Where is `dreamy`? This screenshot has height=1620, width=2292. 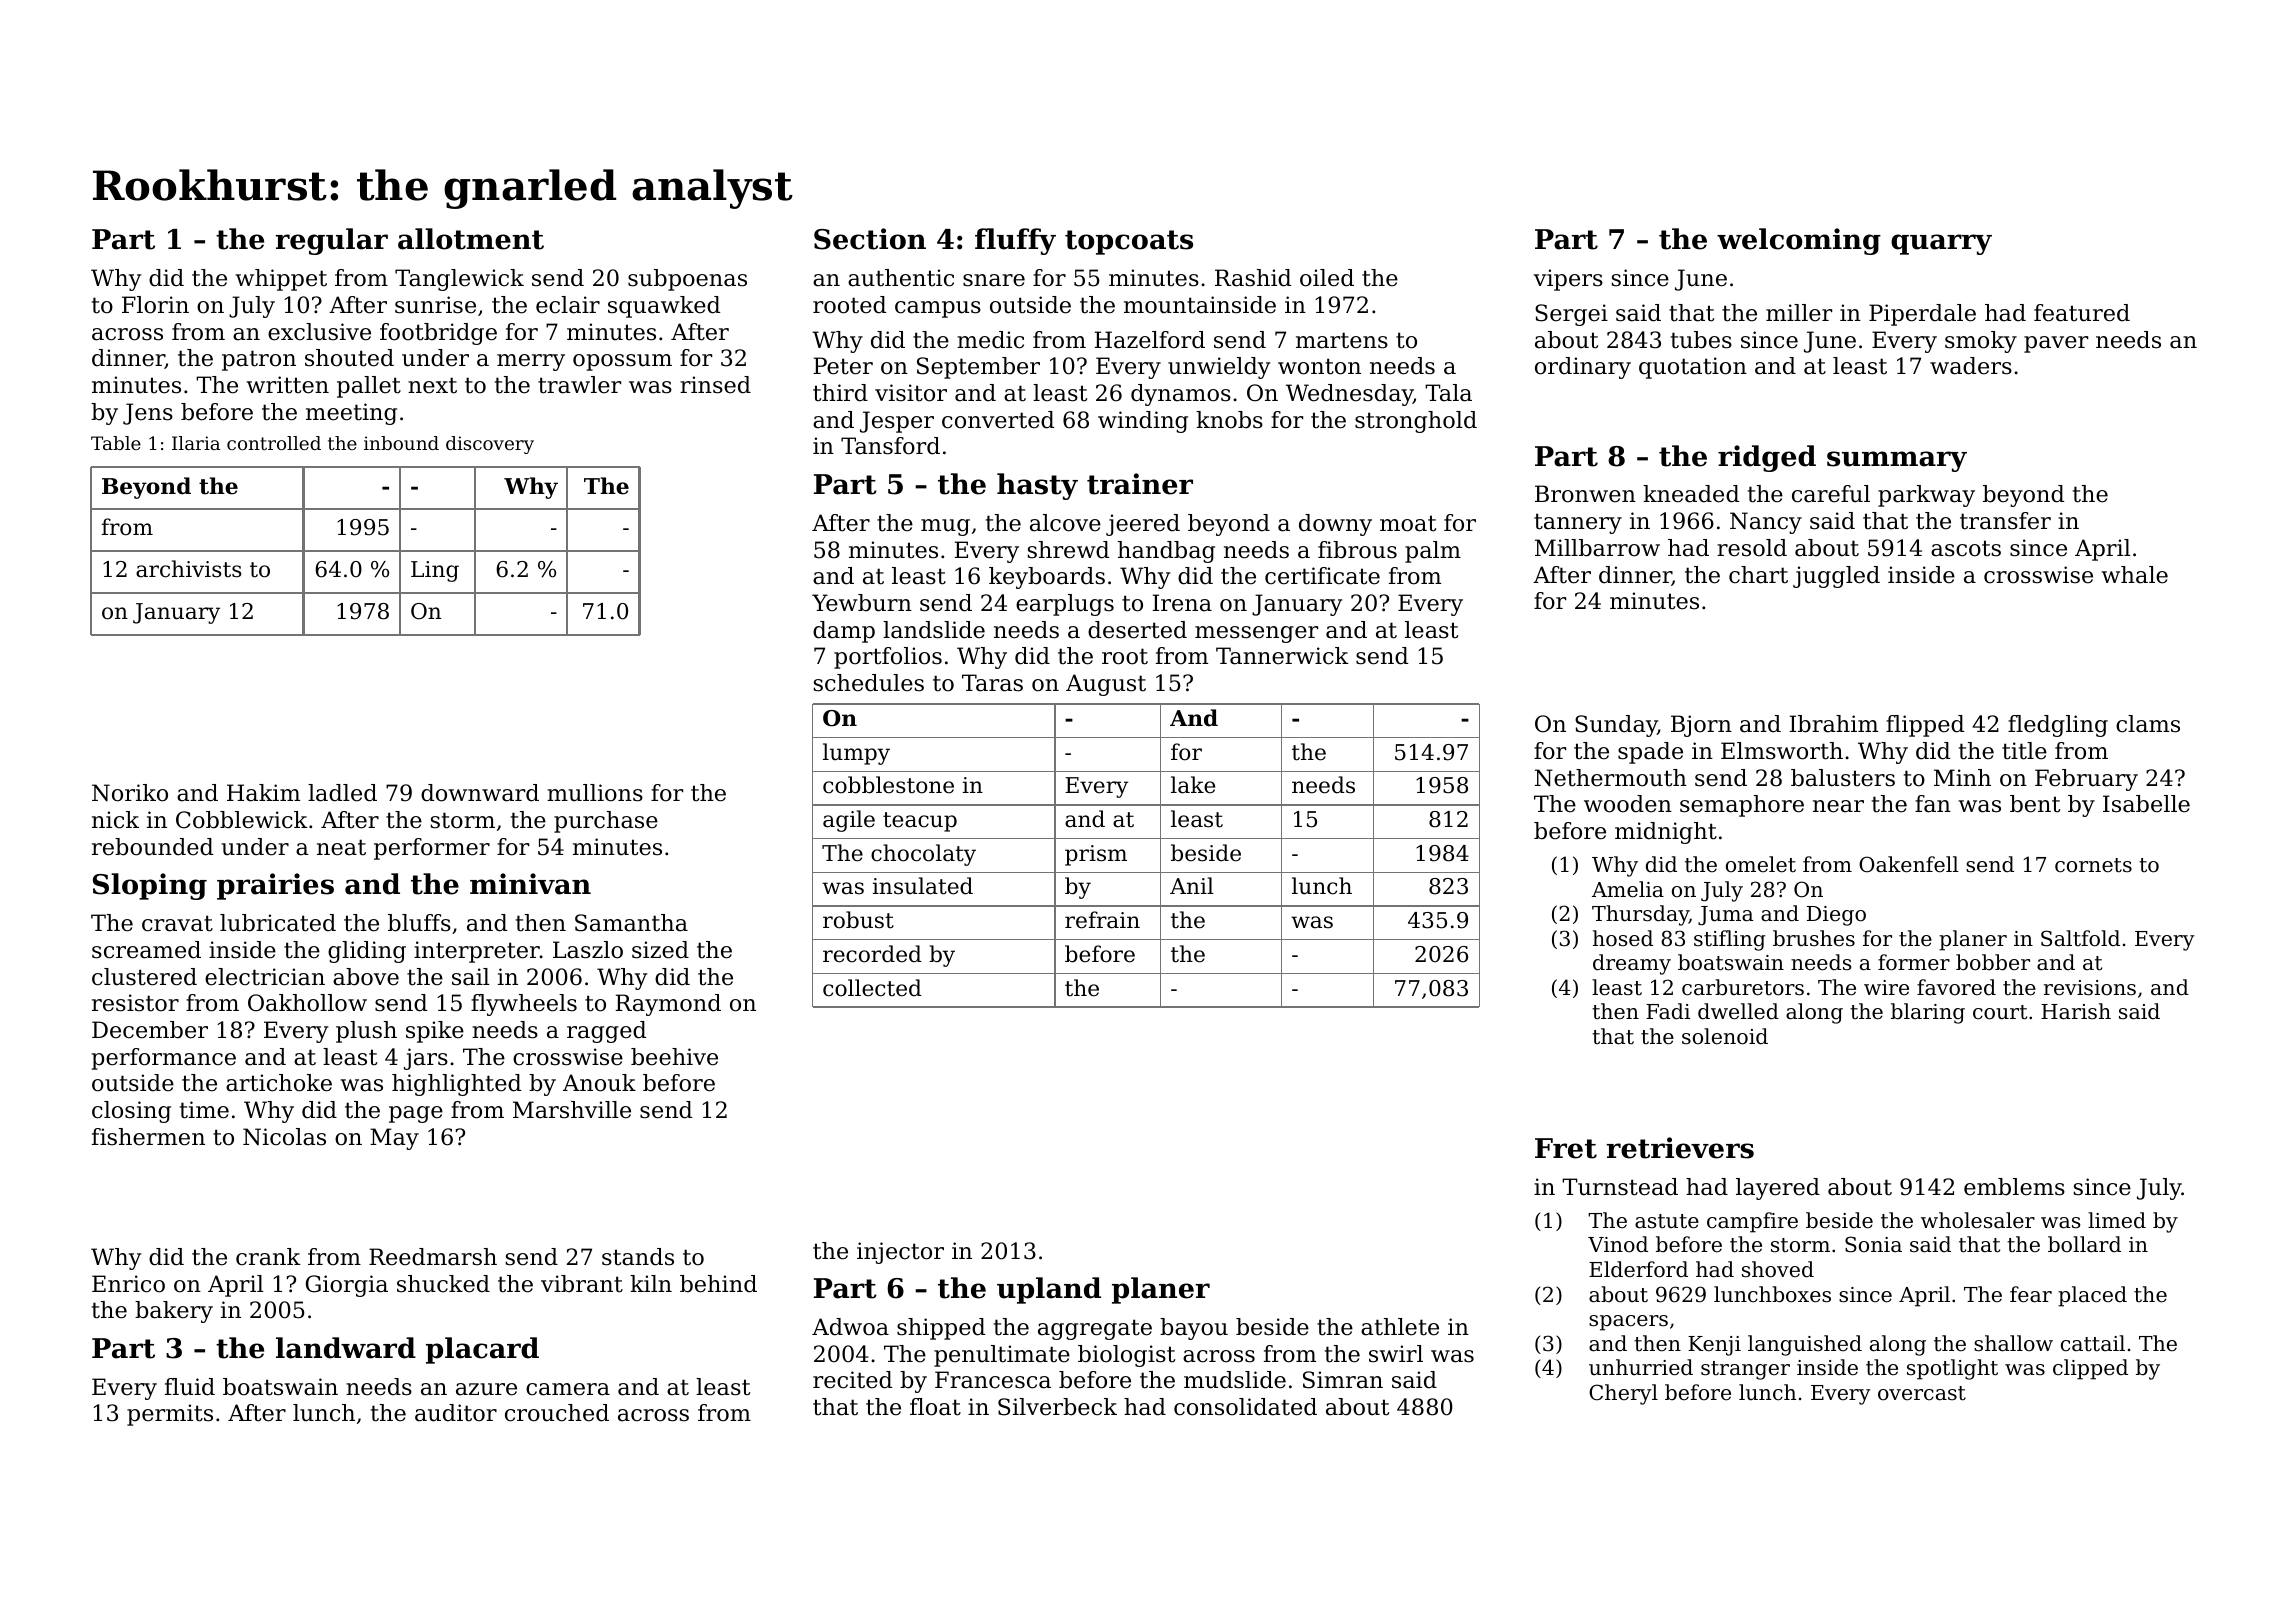 dreamy is located at coordinates (1632, 964).
